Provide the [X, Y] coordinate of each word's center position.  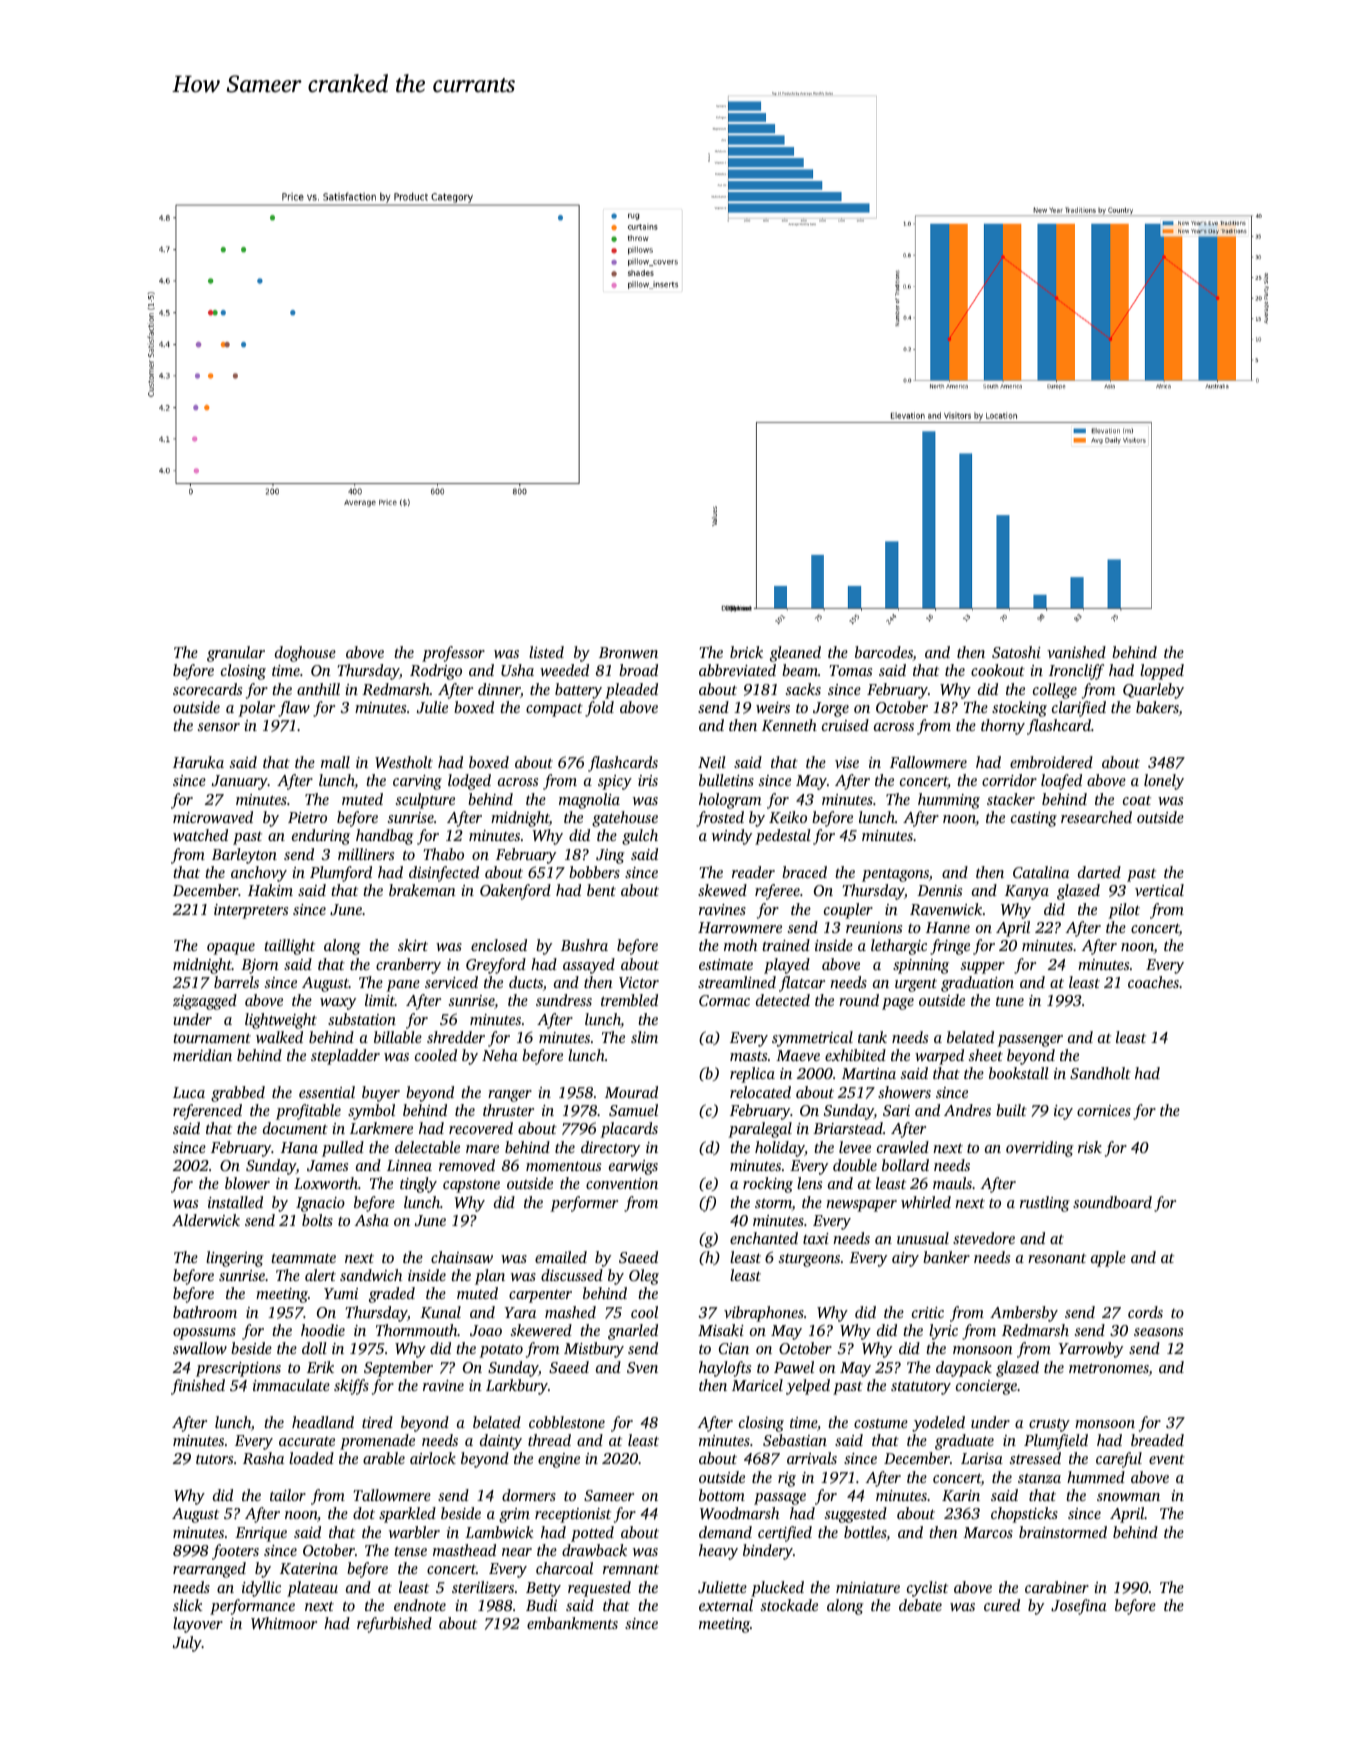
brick [746, 652]
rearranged [209, 1570]
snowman [1128, 1497]
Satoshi [1016, 652]
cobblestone [567, 1422]
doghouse [305, 654]
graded [392, 1295]
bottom [722, 1495]
